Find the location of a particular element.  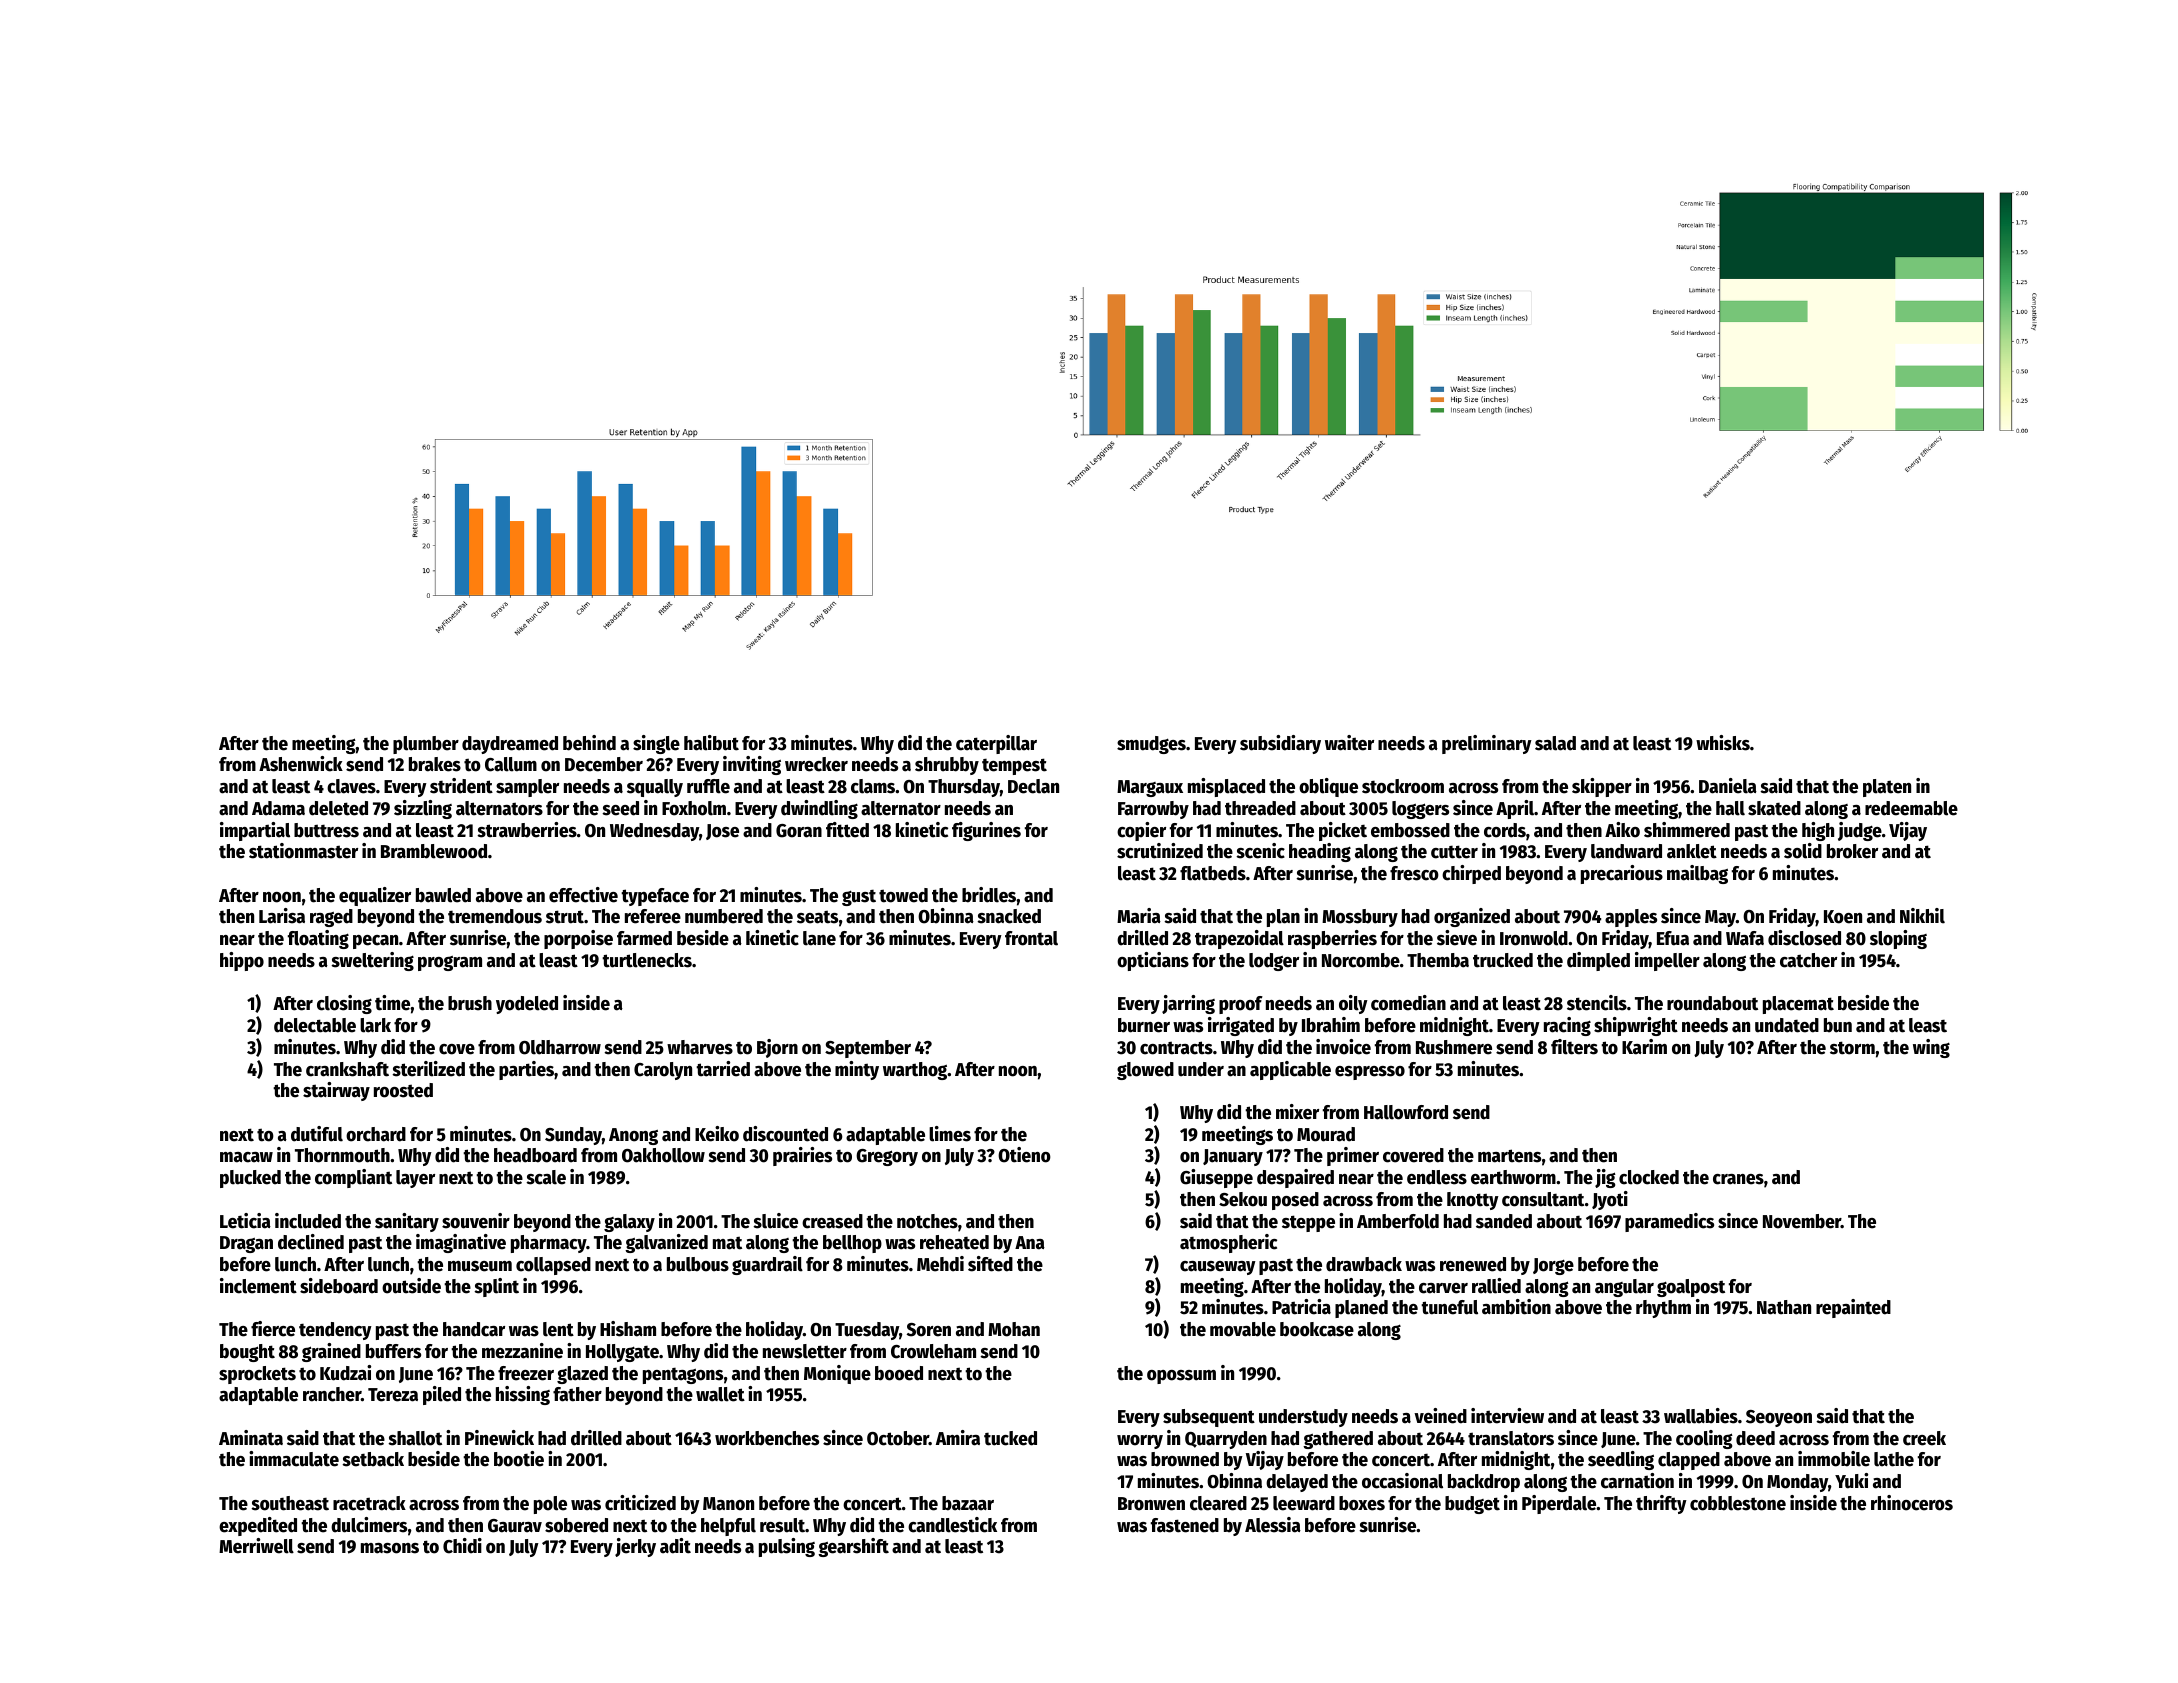

impeller is located at coordinates (1667, 961).
